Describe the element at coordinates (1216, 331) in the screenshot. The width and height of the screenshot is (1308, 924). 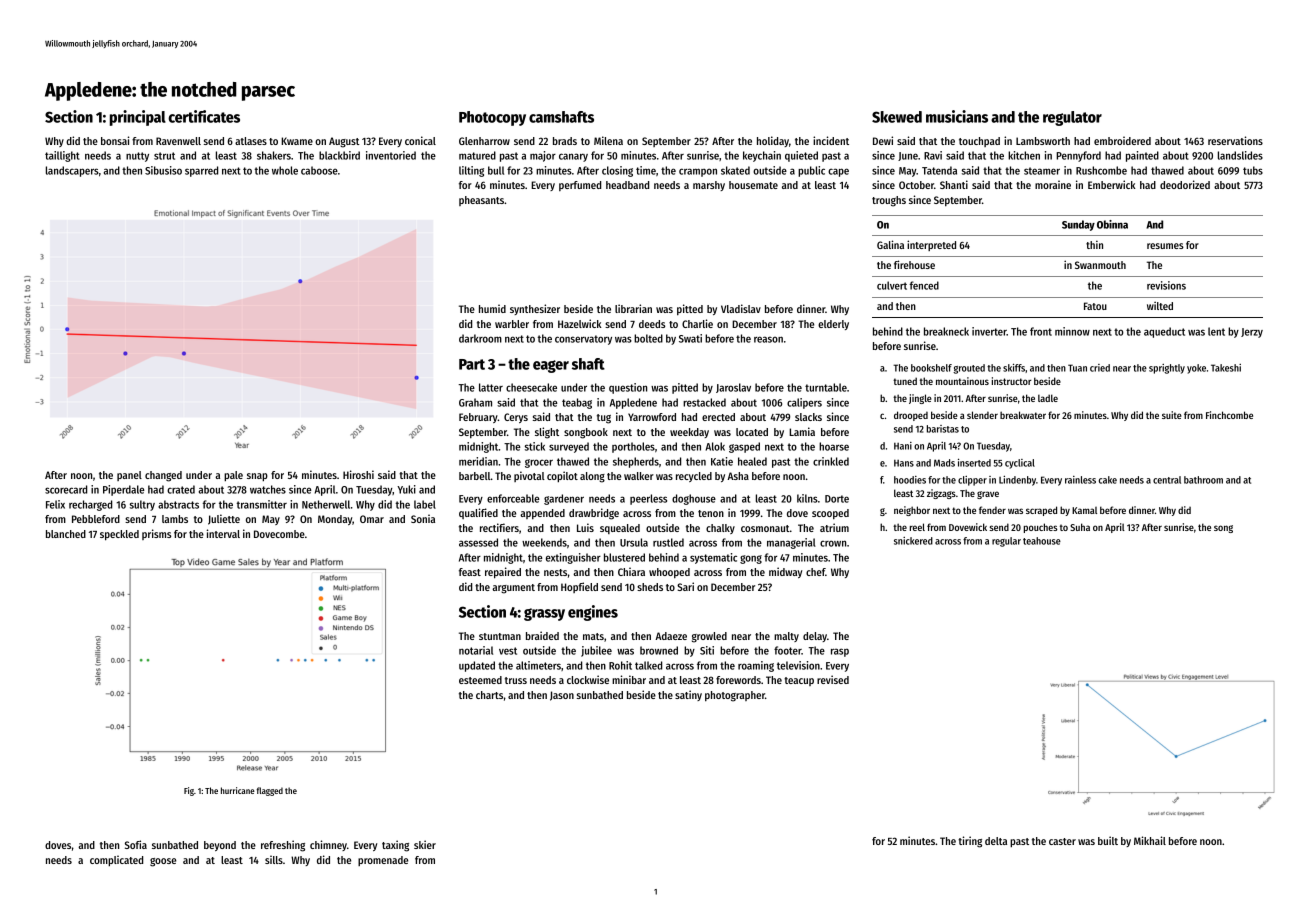
I see `lent` at that location.
